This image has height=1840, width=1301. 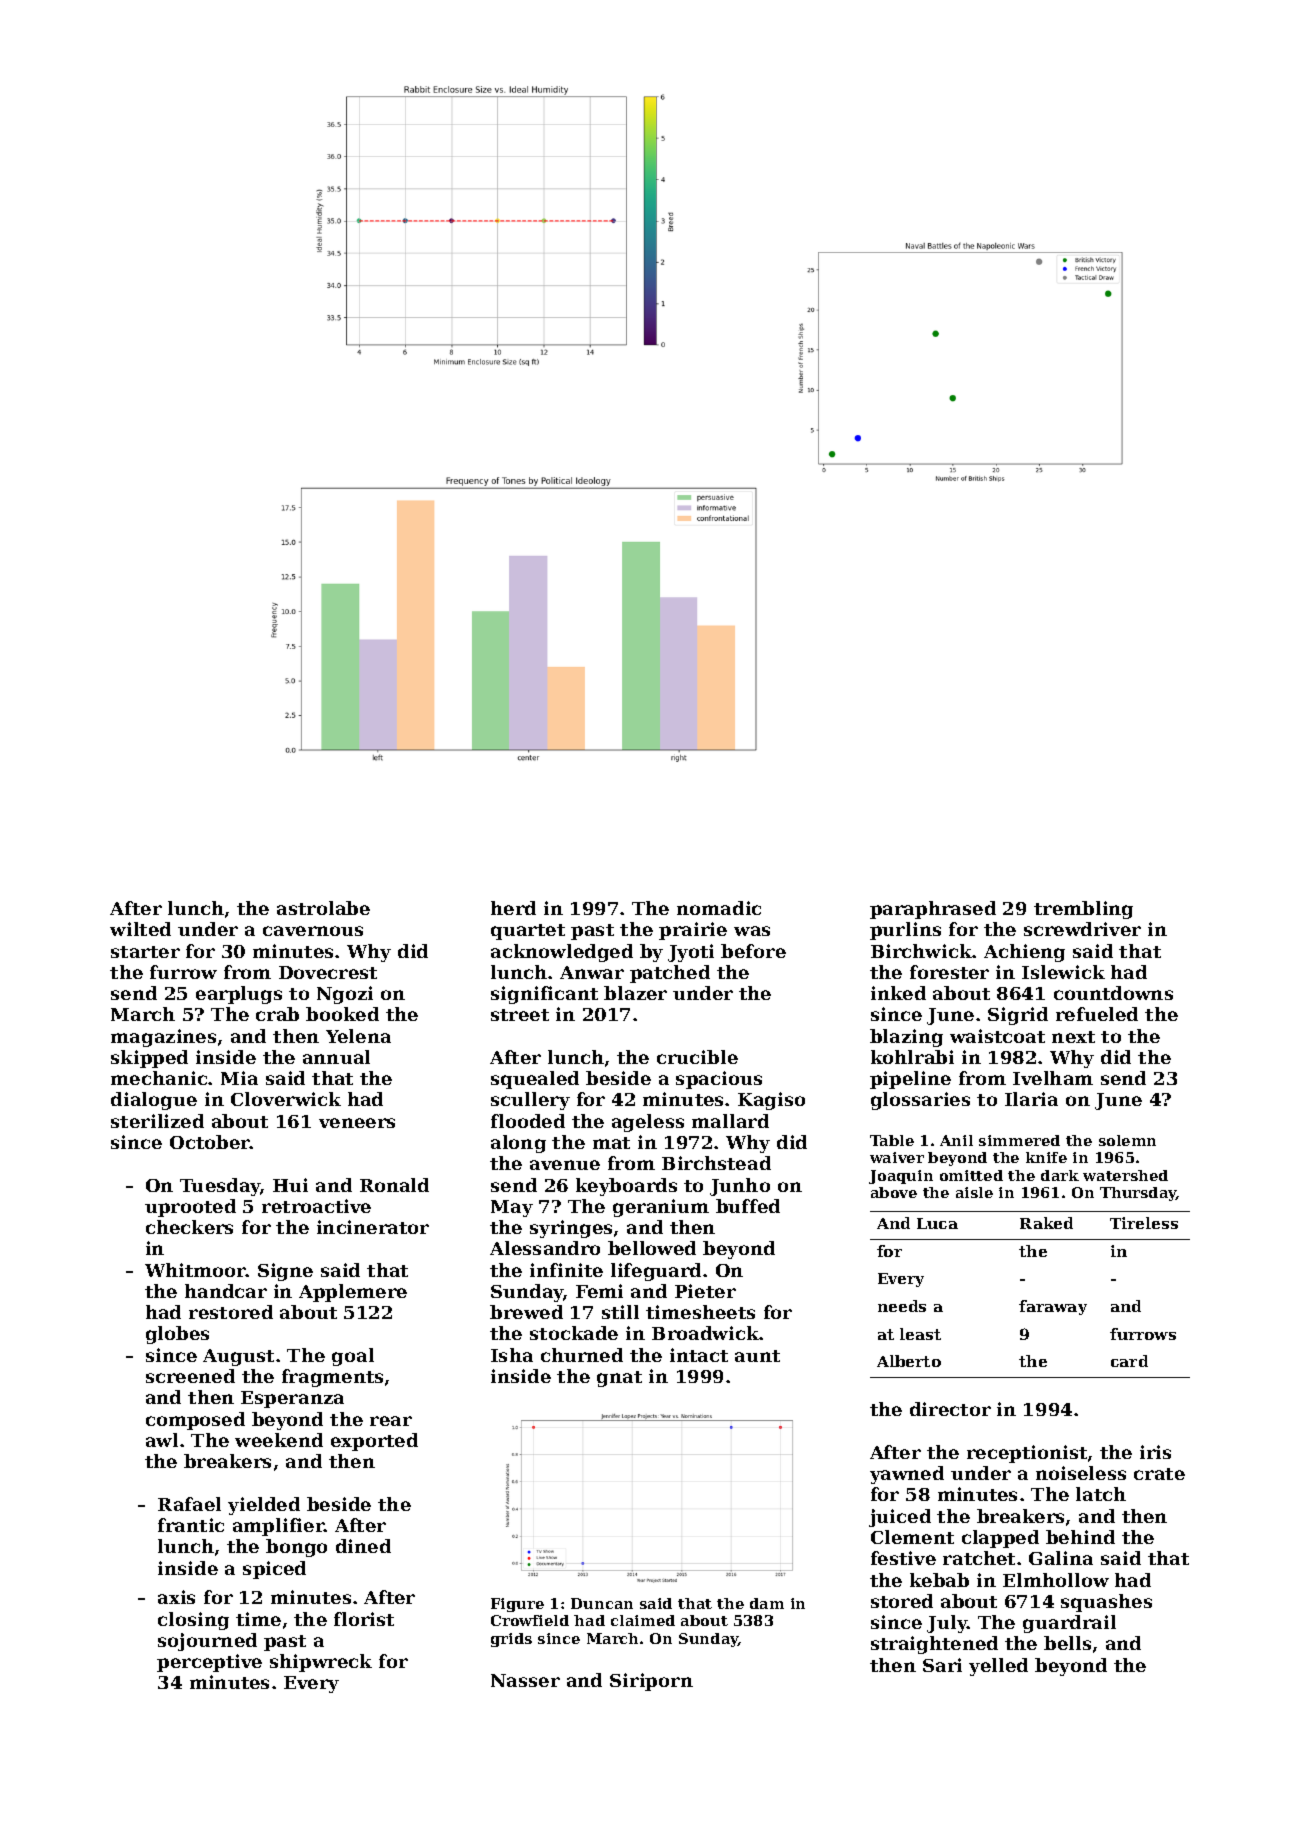 What do you see at coordinates (651, 1682) in the image?
I see `Siriporn` at bounding box center [651, 1682].
